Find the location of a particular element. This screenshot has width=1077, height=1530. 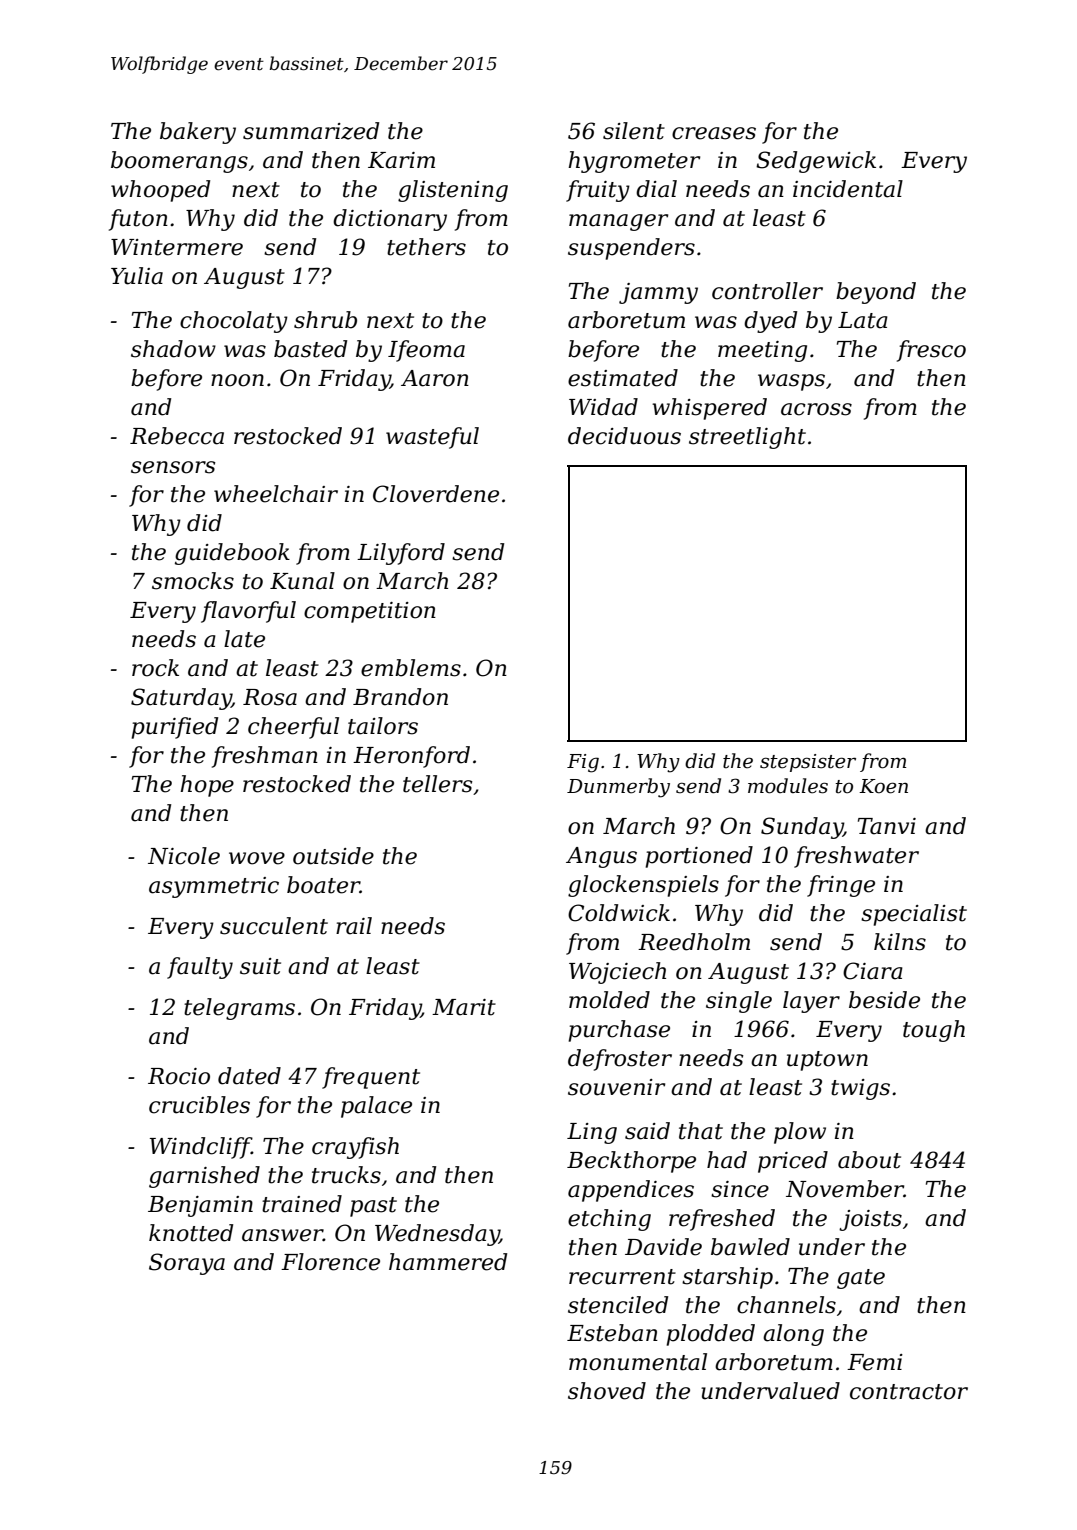

Koen is located at coordinates (883, 786).
